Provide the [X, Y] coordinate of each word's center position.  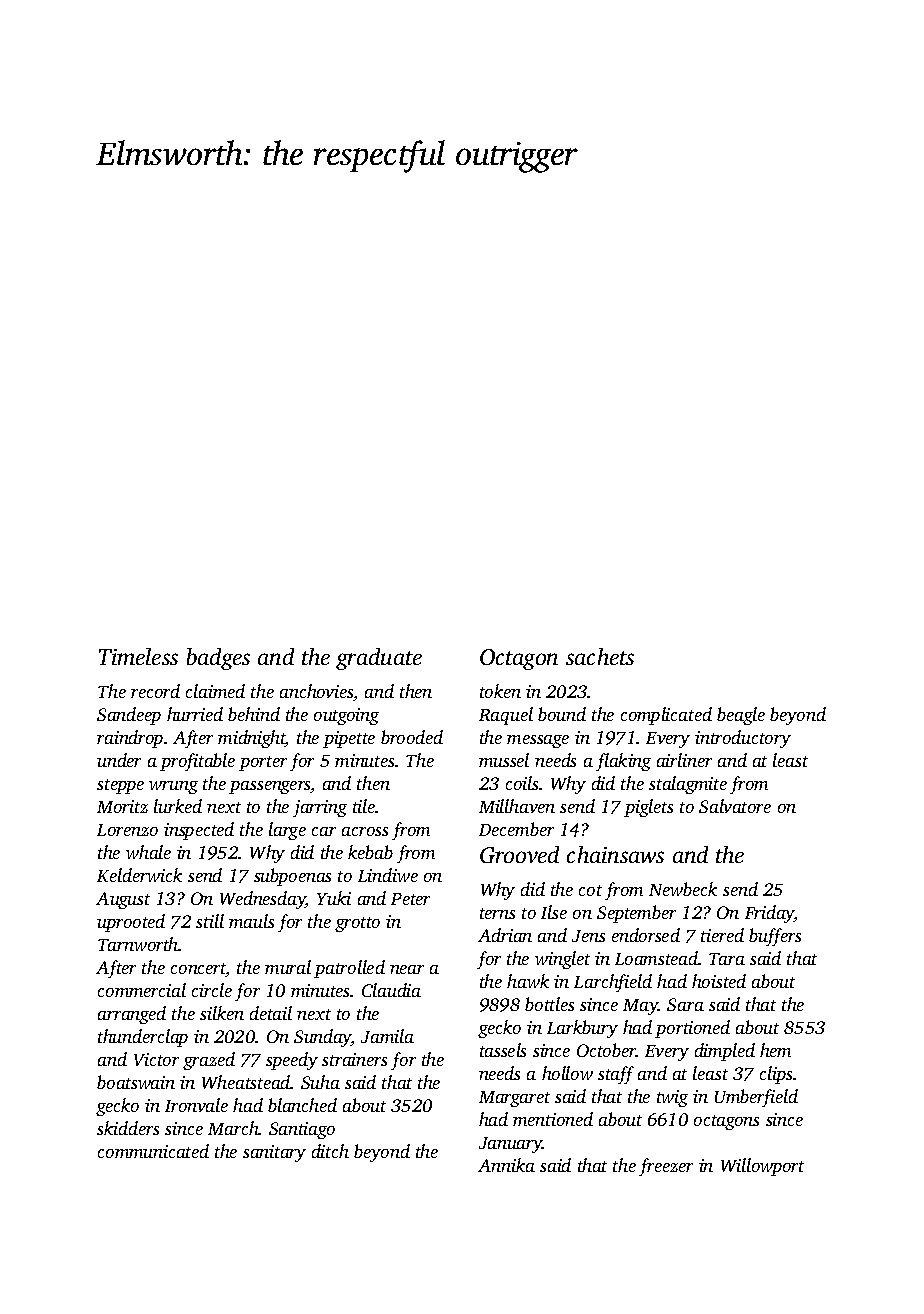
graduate [379, 659]
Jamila [387, 1036]
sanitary [274, 1153]
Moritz [122, 806]
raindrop [130, 739]
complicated [666, 716]
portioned [692, 1029]
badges [218, 659]
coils [522, 783]
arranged [132, 1015]
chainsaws [615, 854]
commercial [142, 990]
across [365, 831]
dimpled [725, 1052]
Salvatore [735, 806]
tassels [503, 1050]
